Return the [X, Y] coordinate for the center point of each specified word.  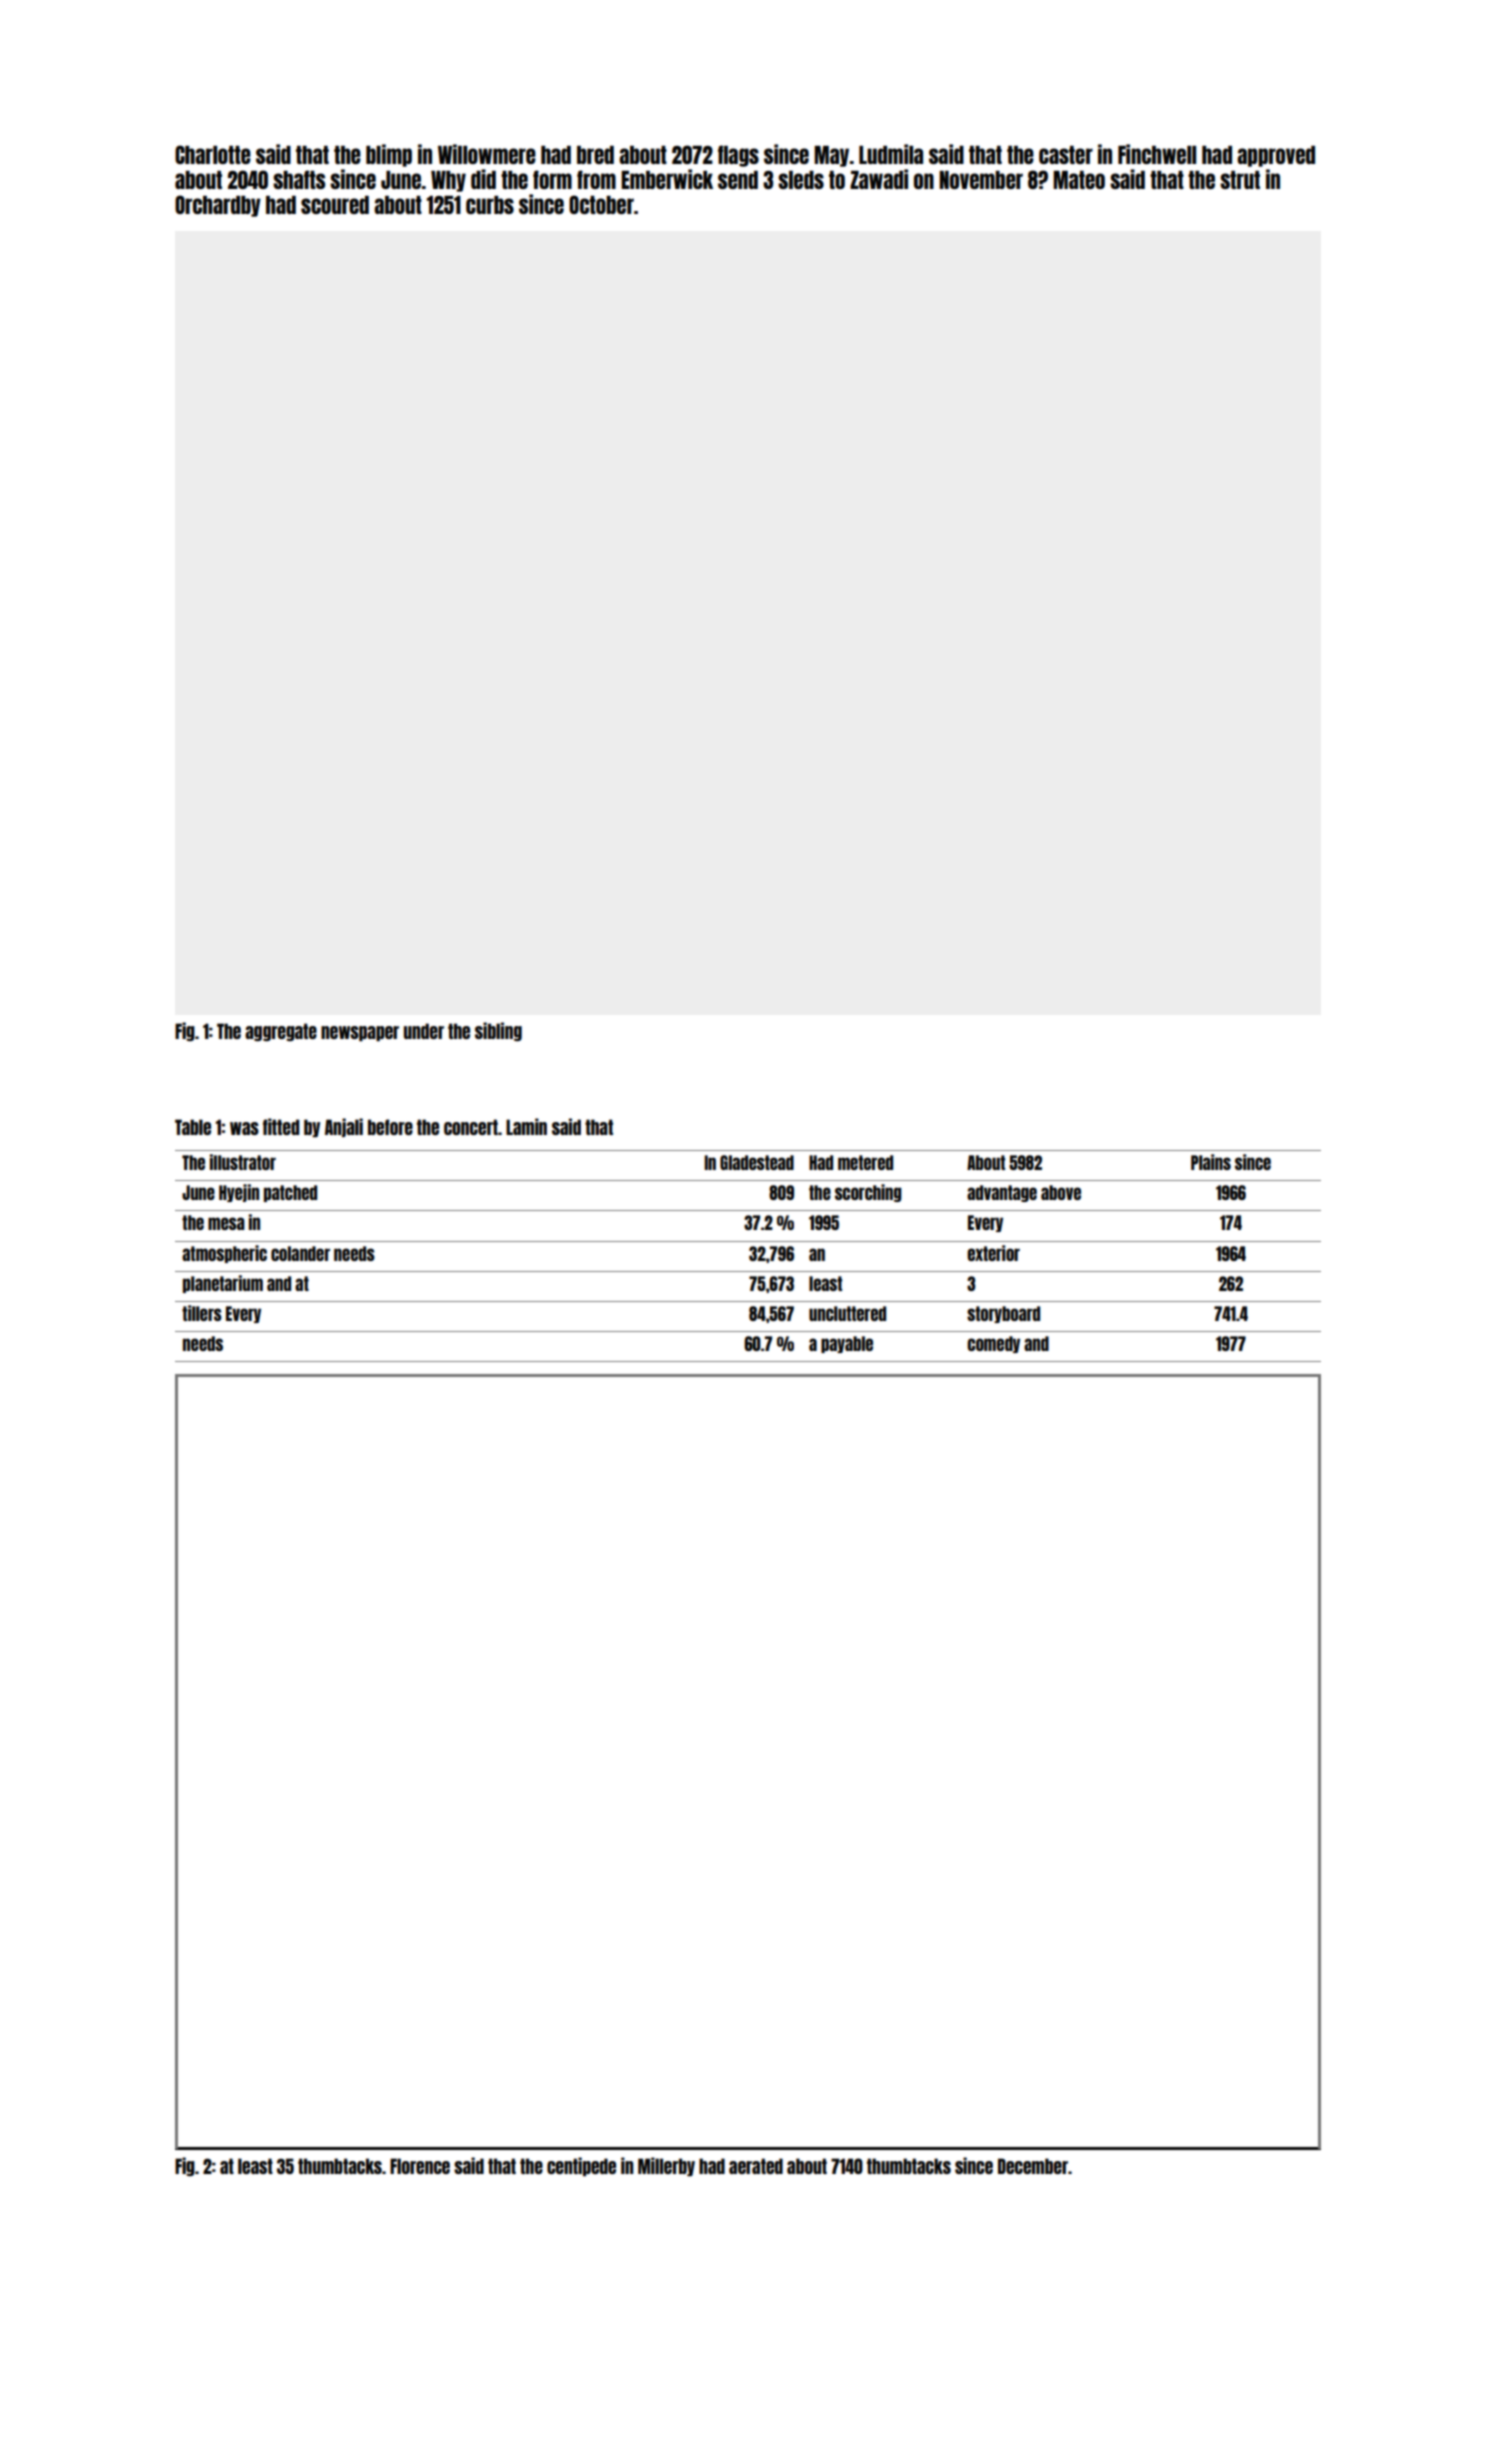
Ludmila [891, 154]
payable [847, 1344]
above [1061, 1192]
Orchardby [218, 206]
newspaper [360, 1033]
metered [865, 1162]
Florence [420, 2166]
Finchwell [1157, 154]
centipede [581, 2166]
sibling [498, 1031]
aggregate [281, 1032]
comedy [993, 1344]
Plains [1211, 1162]
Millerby [666, 2166]
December [1033, 2166]
